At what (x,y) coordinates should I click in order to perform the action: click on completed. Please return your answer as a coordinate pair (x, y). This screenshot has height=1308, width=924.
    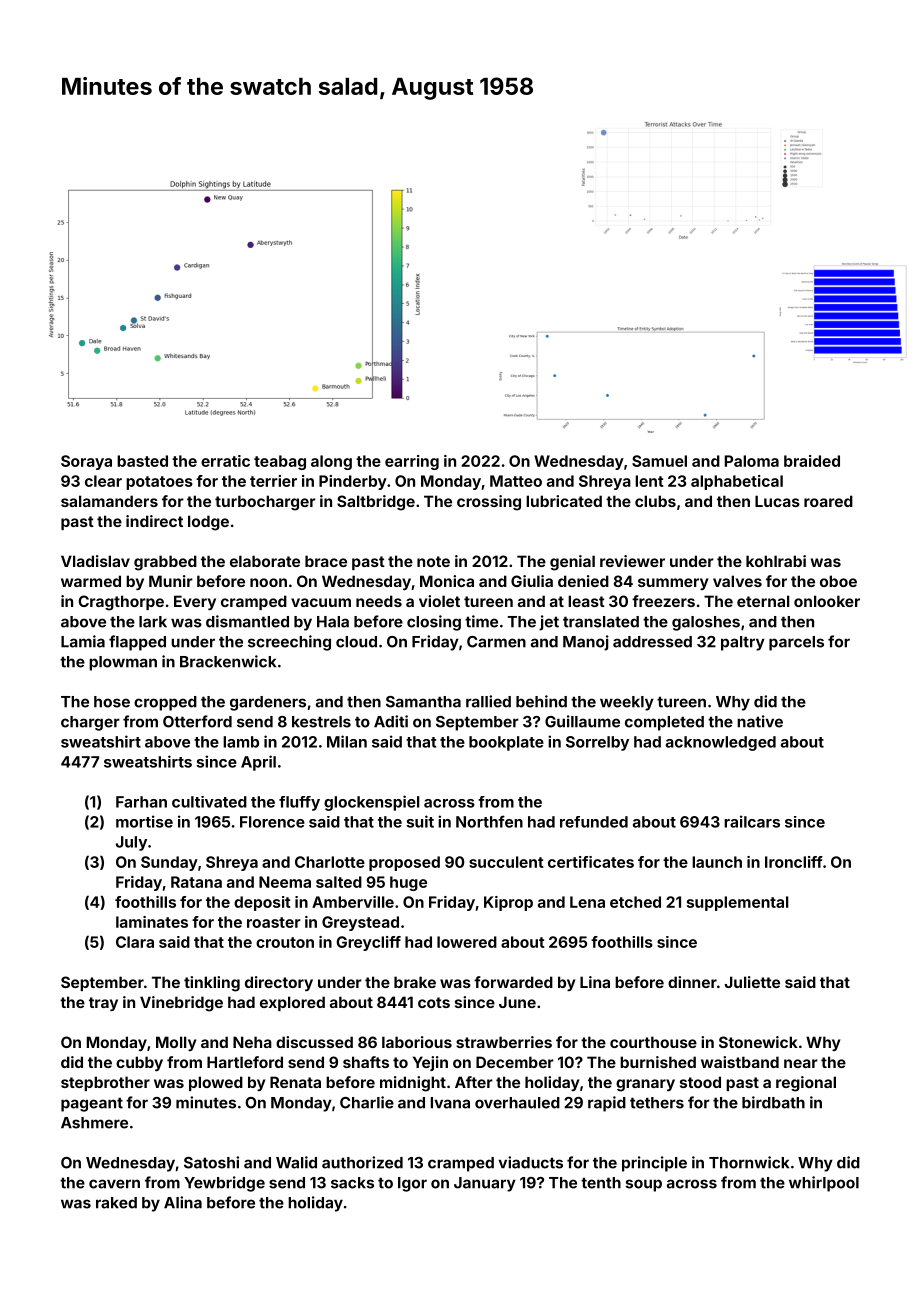
    Looking at the image, I should click on (664, 723).
